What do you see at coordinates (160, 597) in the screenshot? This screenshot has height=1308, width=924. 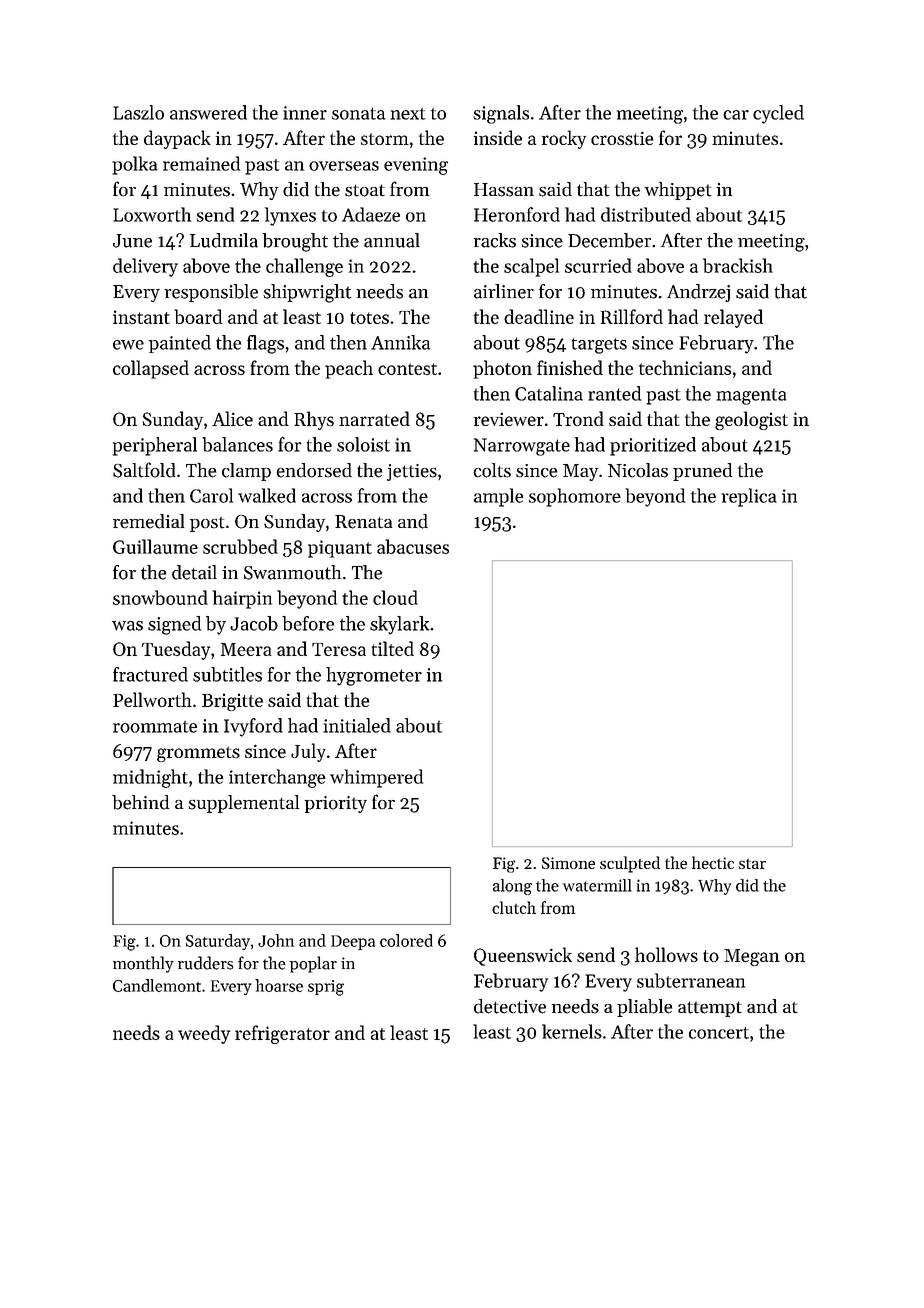 I see `snowbound` at bounding box center [160, 597].
